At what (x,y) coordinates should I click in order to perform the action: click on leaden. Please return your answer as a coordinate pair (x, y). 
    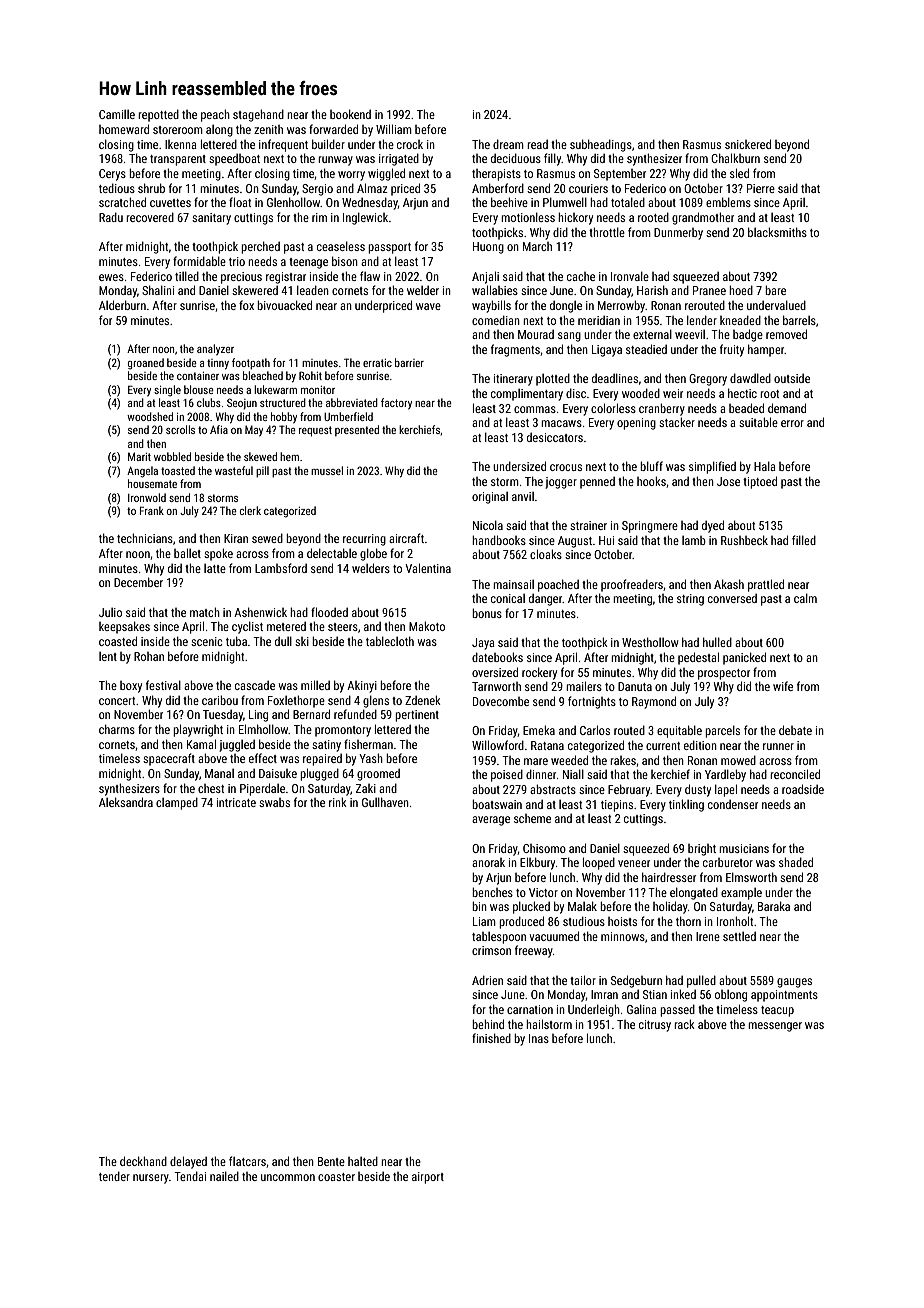
    Looking at the image, I should click on (313, 290).
